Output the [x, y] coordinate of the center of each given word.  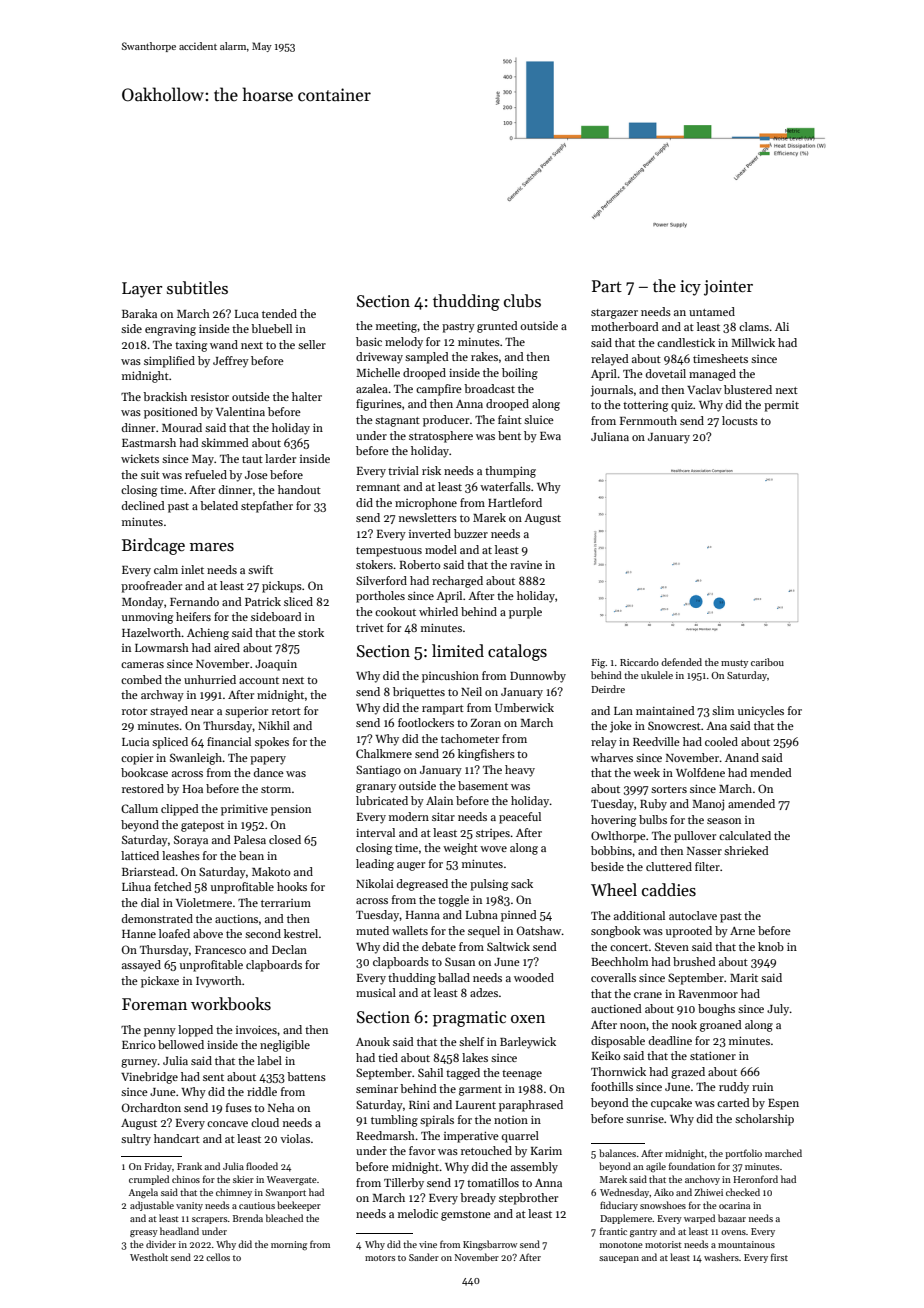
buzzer [471, 533]
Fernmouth [648, 420]
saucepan [619, 1259]
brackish [165, 396]
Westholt [149, 1257]
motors [380, 1258]
